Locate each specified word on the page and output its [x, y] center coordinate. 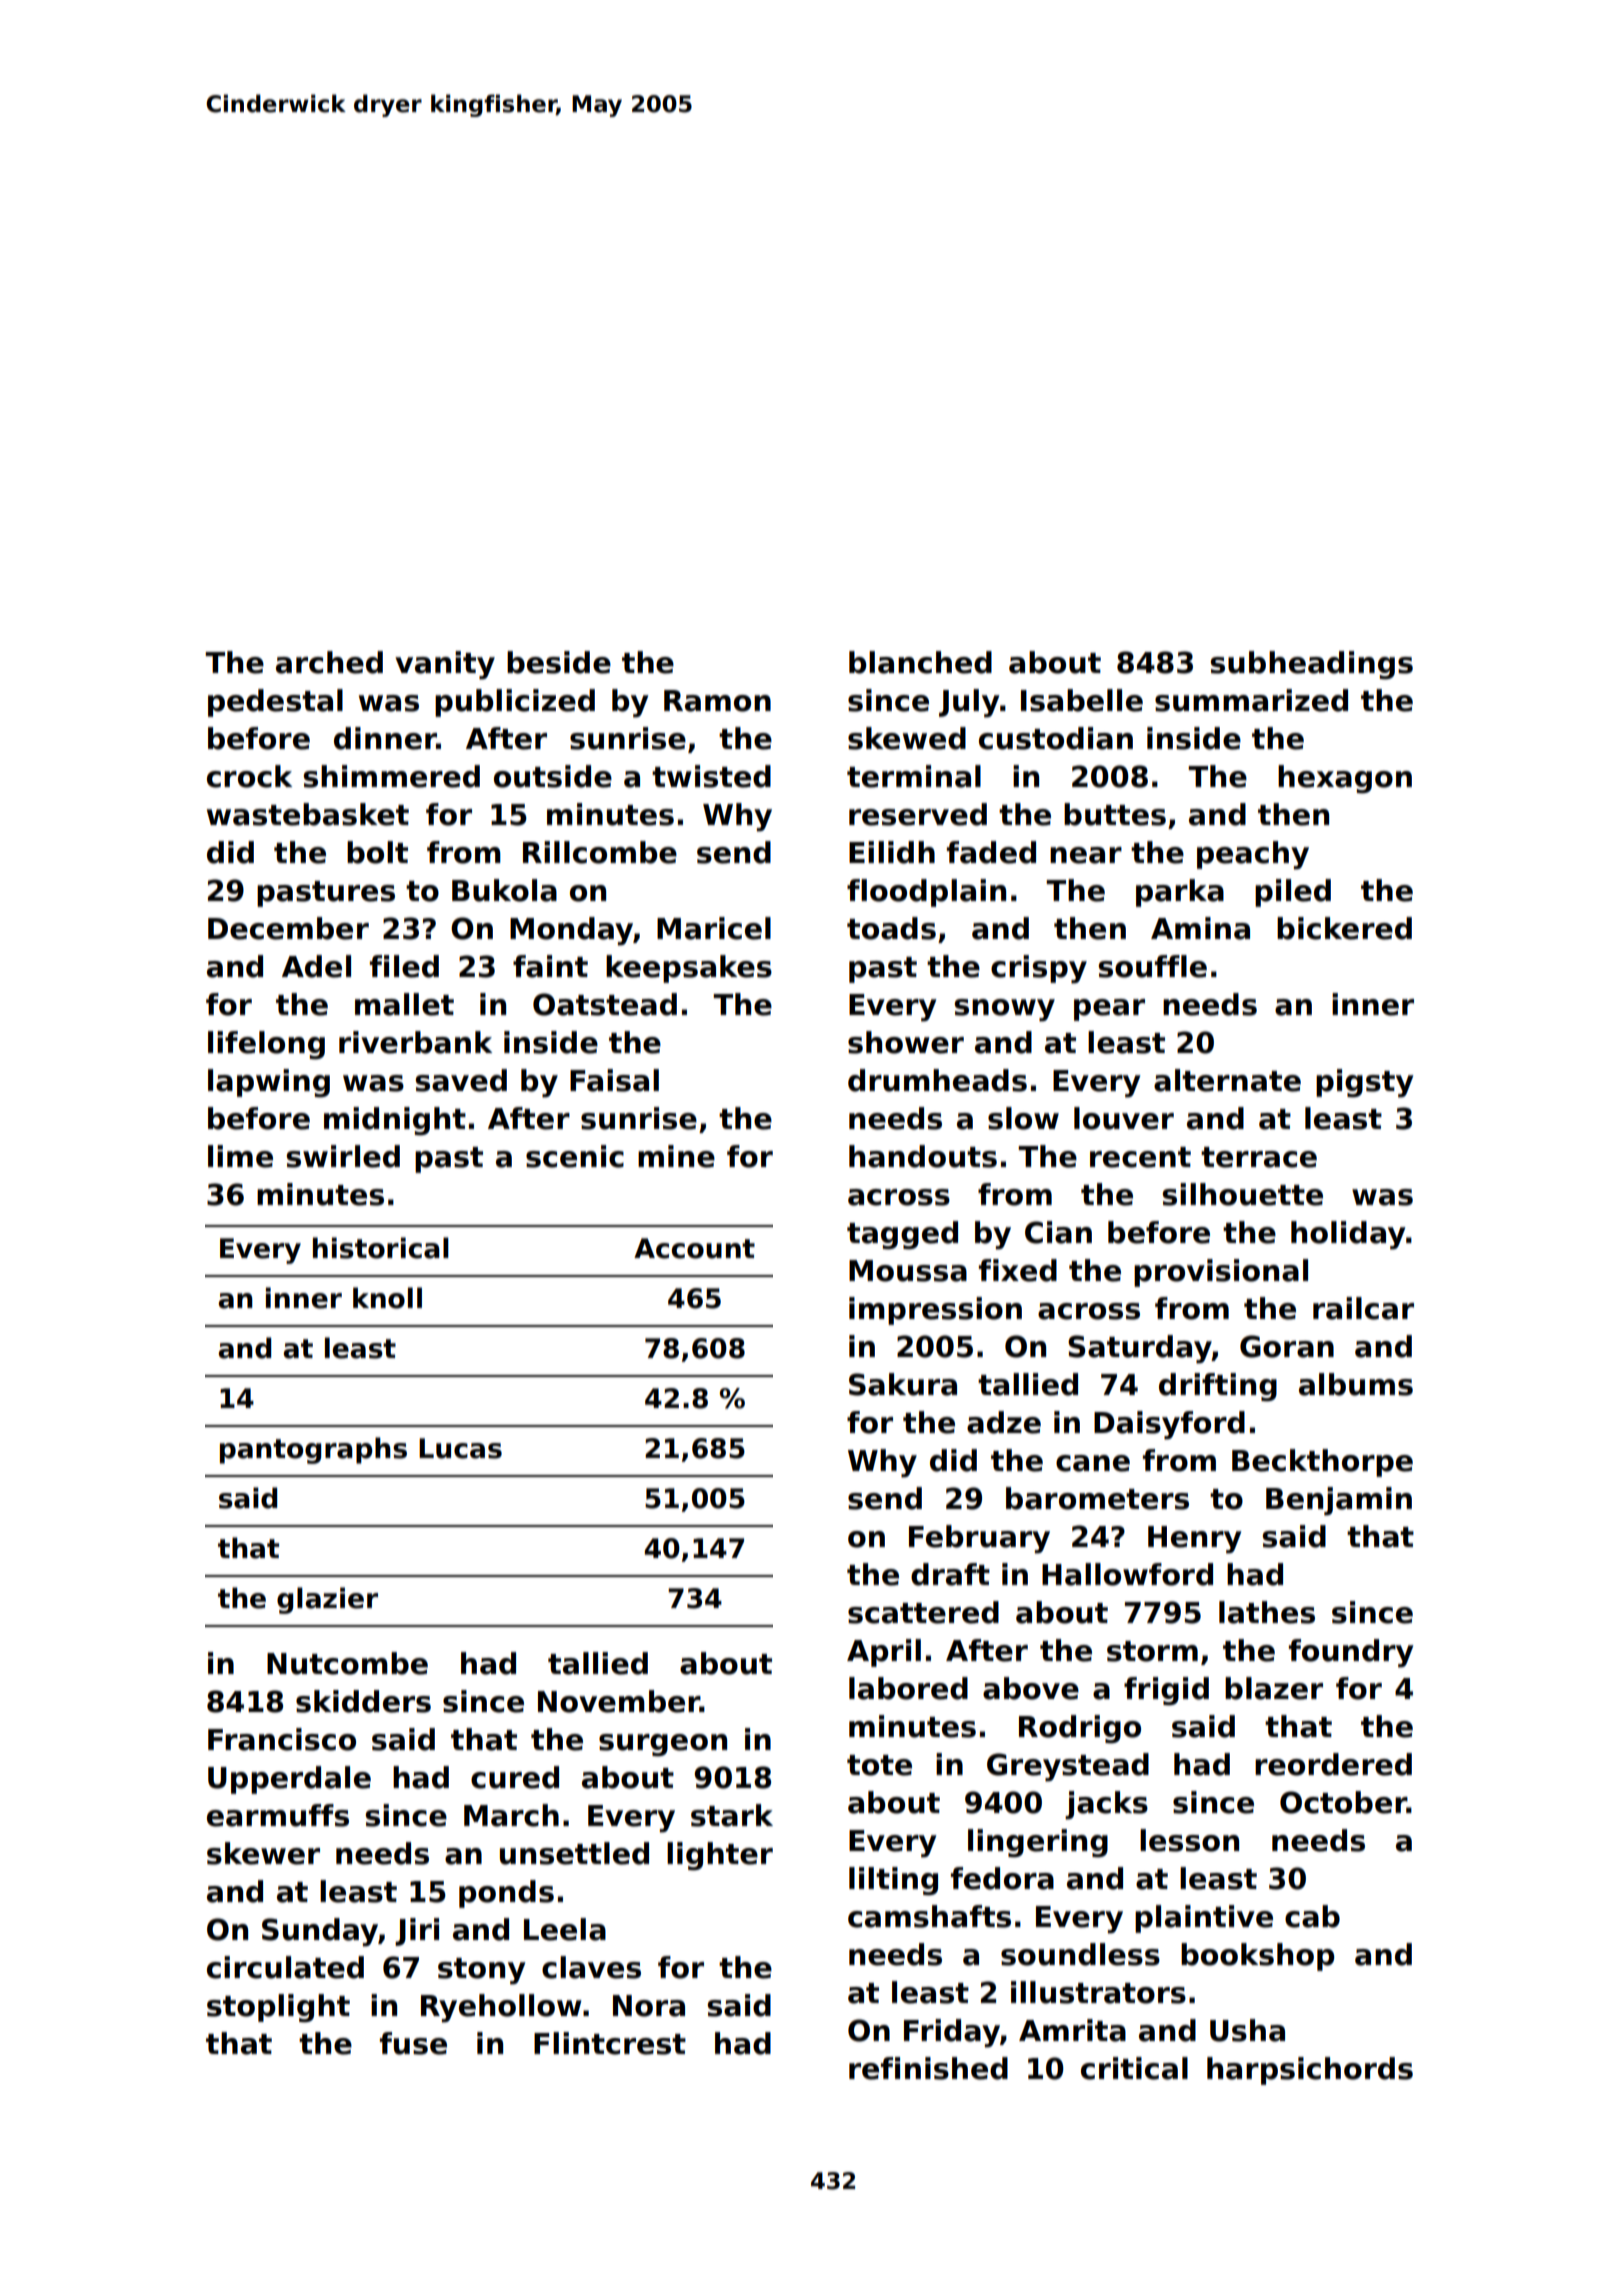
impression [935, 1311]
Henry [1194, 1540]
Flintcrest [610, 2043]
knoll [387, 1298]
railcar [1363, 1308]
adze [1004, 1422]
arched [329, 662]
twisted [711, 776]
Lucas [460, 1448]
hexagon [1345, 779]
